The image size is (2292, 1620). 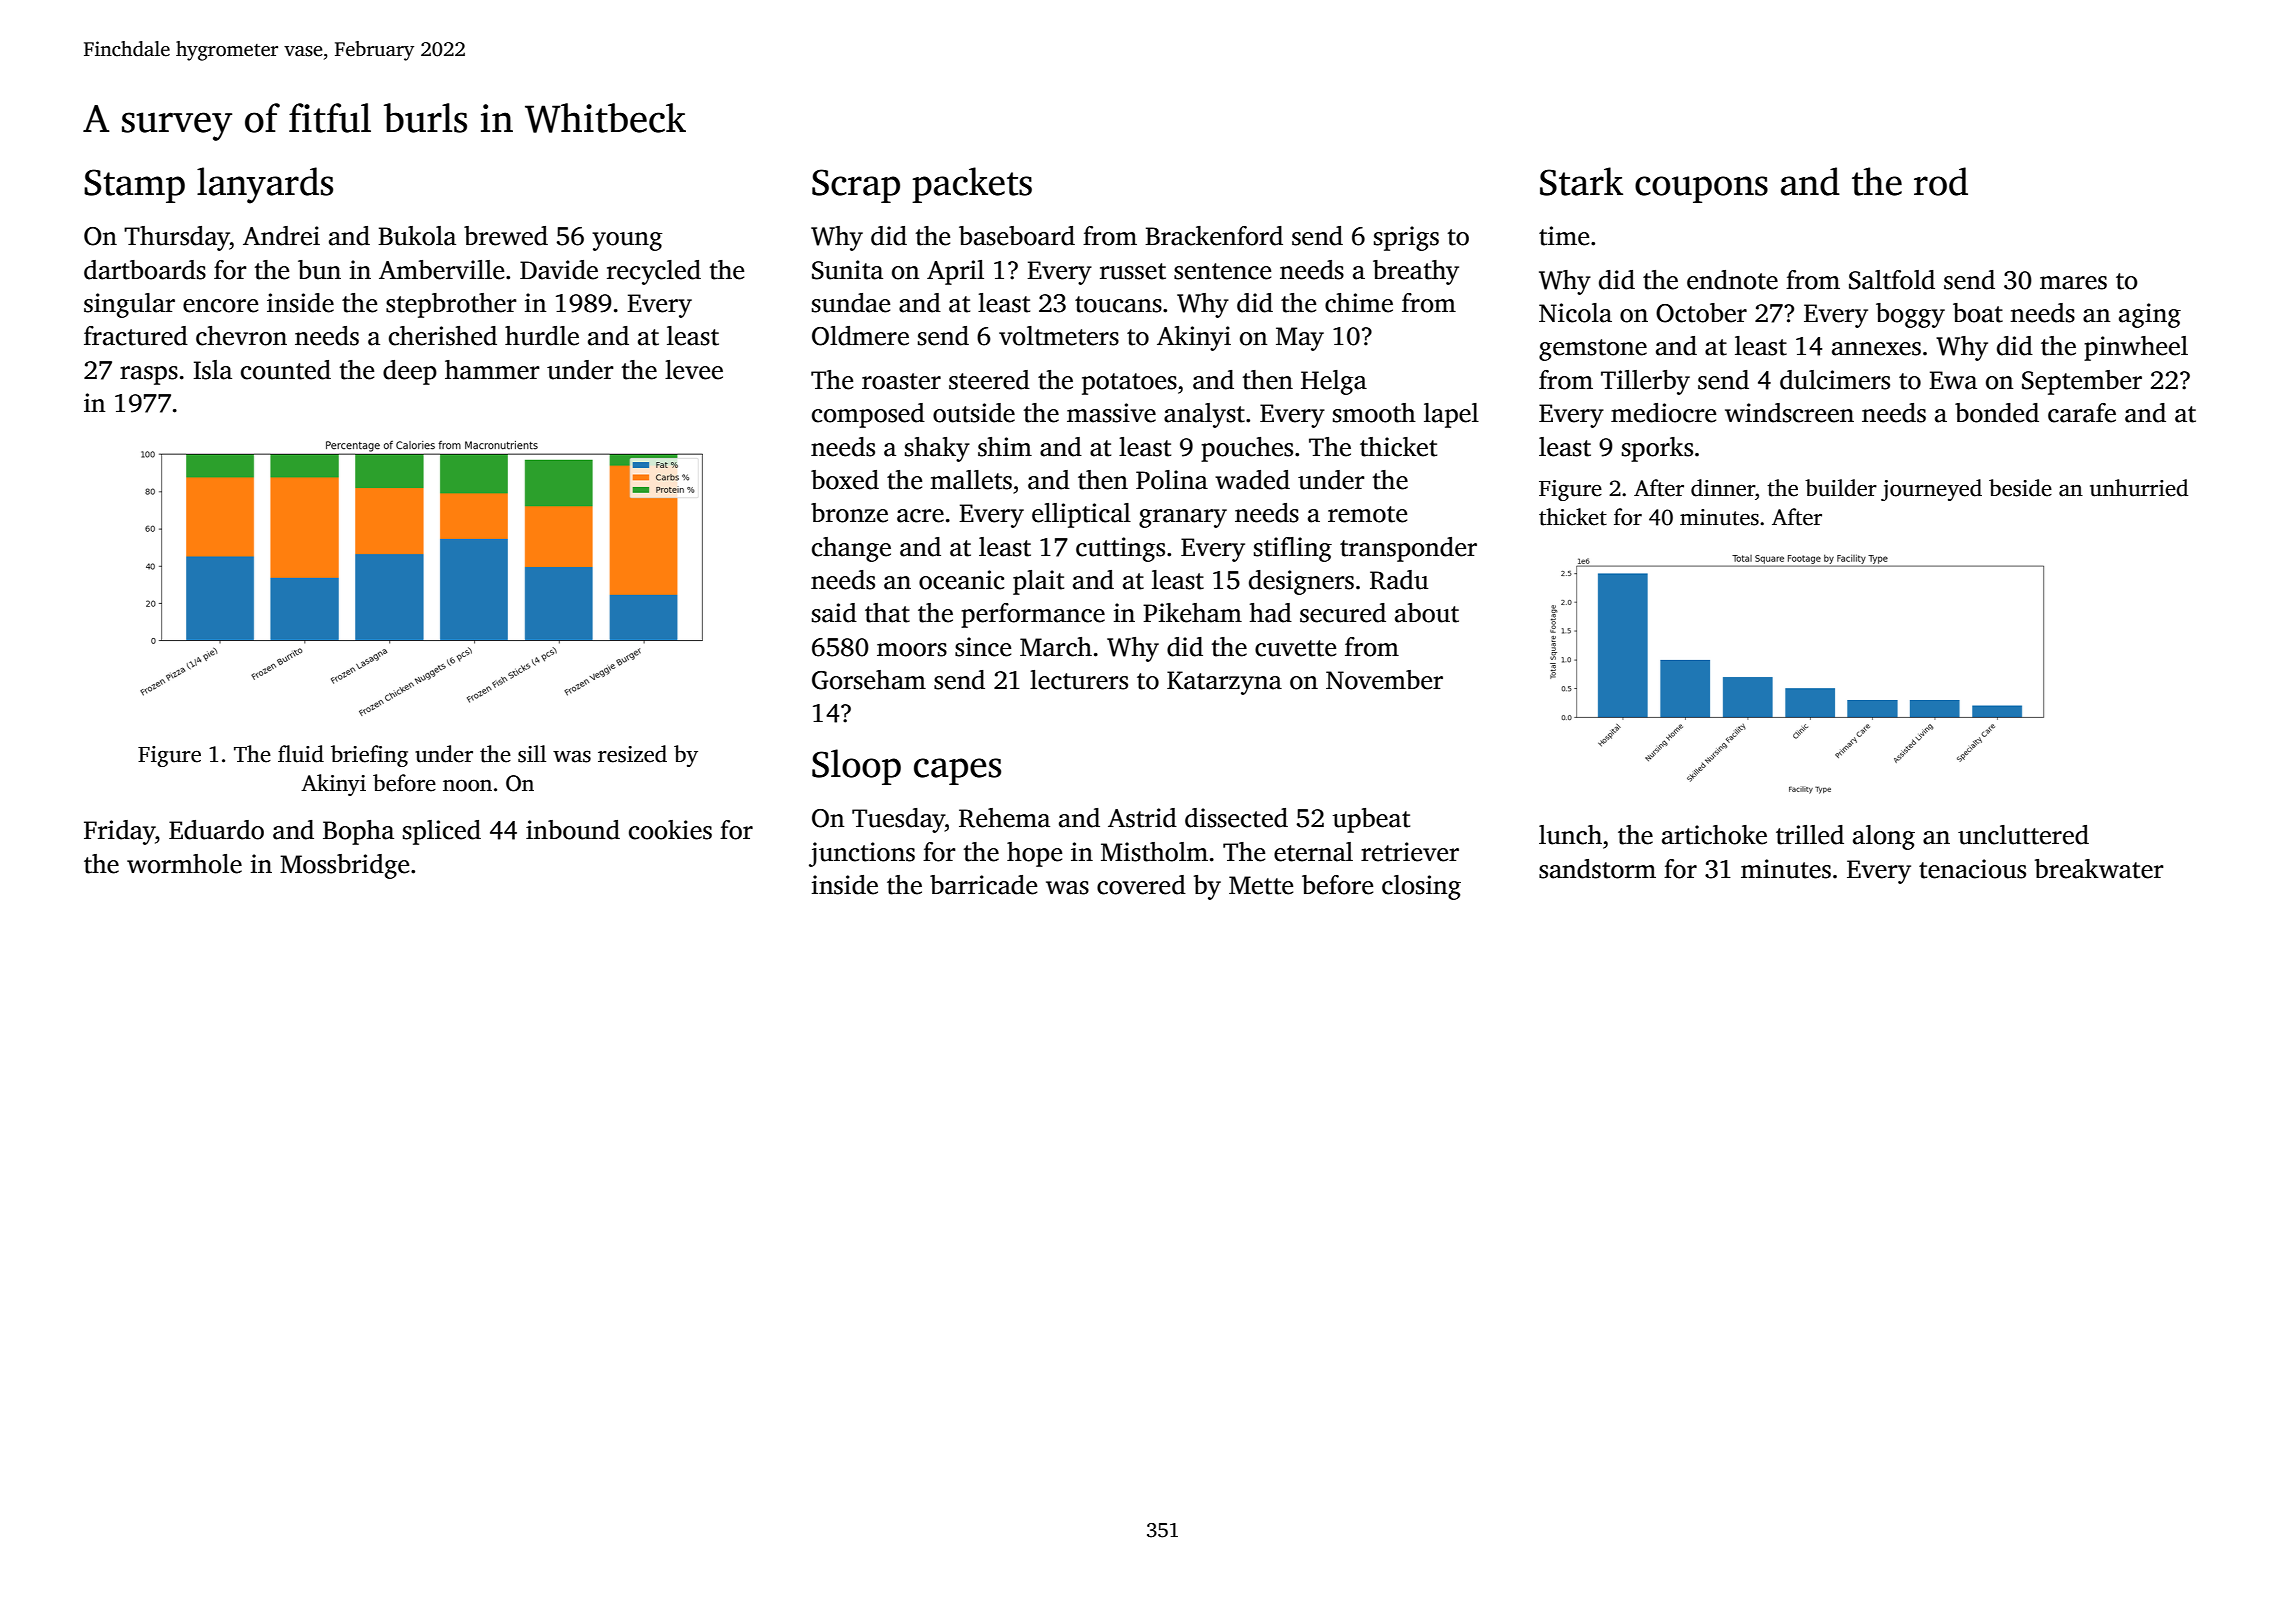 I want to click on beside, so click(x=2020, y=488).
